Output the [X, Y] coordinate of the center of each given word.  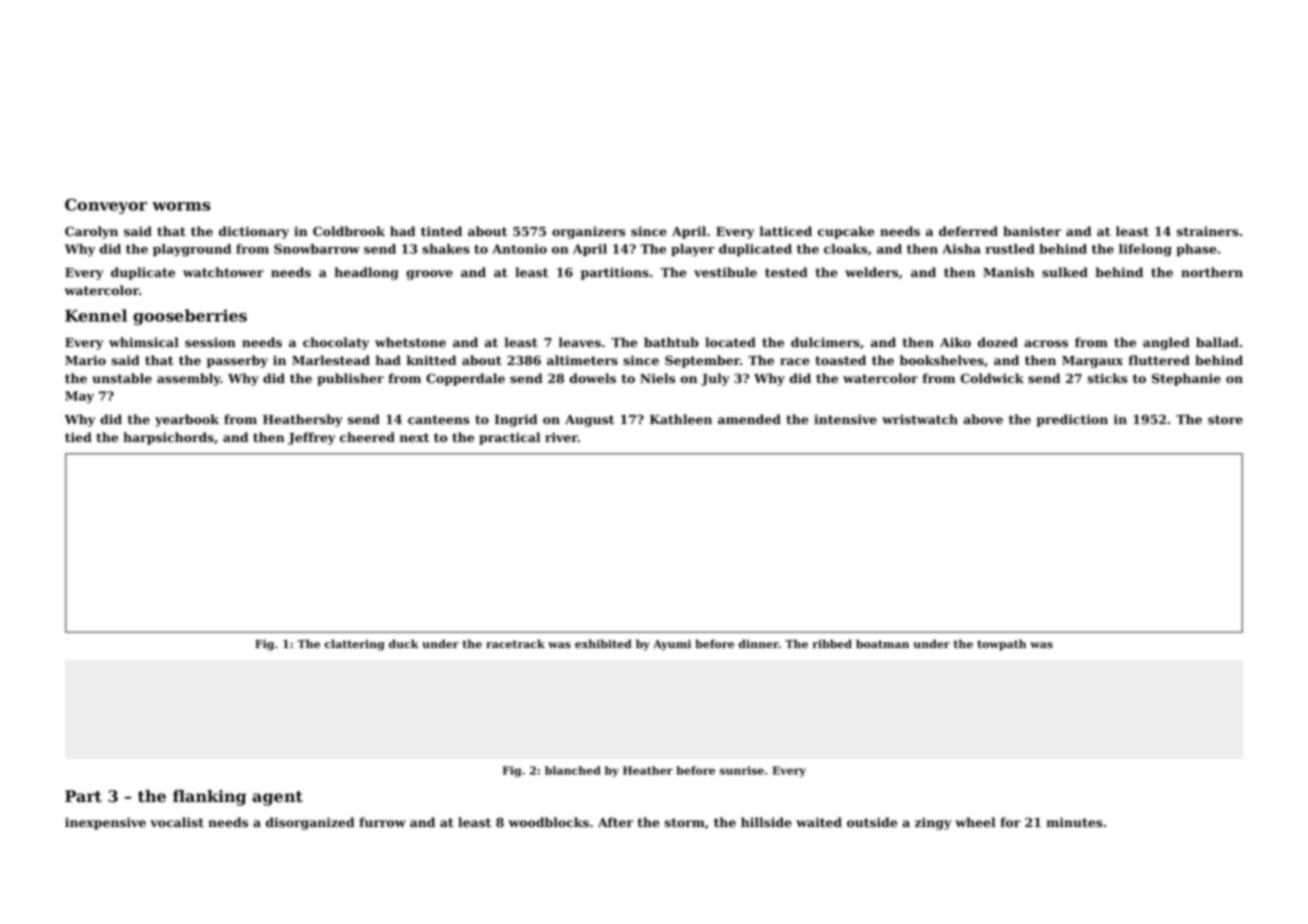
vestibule [725, 272]
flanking [209, 798]
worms [181, 206]
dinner [759, 644]
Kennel [96, 315]
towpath [1001, 645]
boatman [882, 643]
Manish [1008, 272]
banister [1032, 231]
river [561, 437]
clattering [355, 645]
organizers [588, 232]
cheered [367, 437]
